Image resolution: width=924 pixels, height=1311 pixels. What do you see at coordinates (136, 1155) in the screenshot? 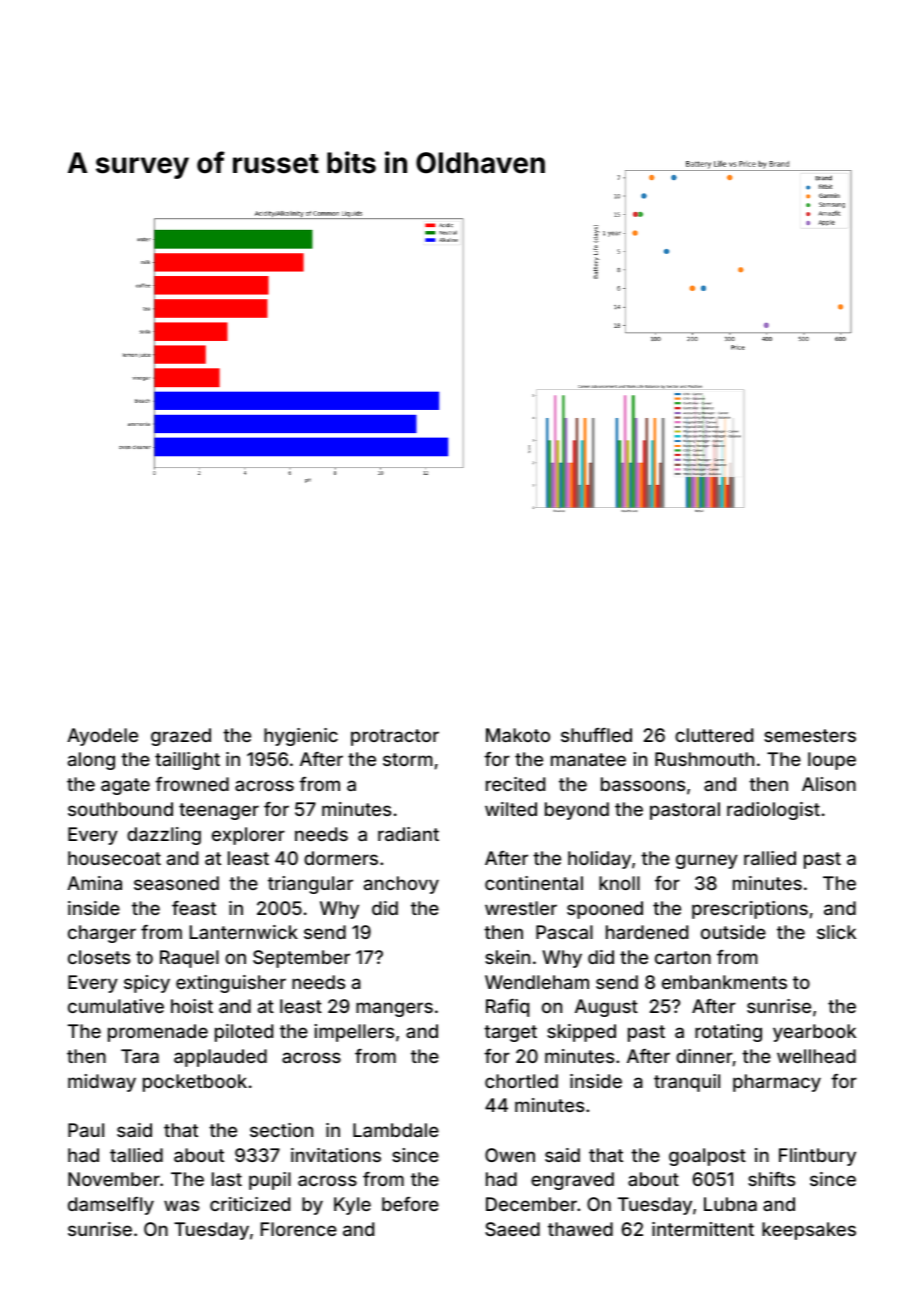
I see `tallied` at bounding box center [136, 1155].
